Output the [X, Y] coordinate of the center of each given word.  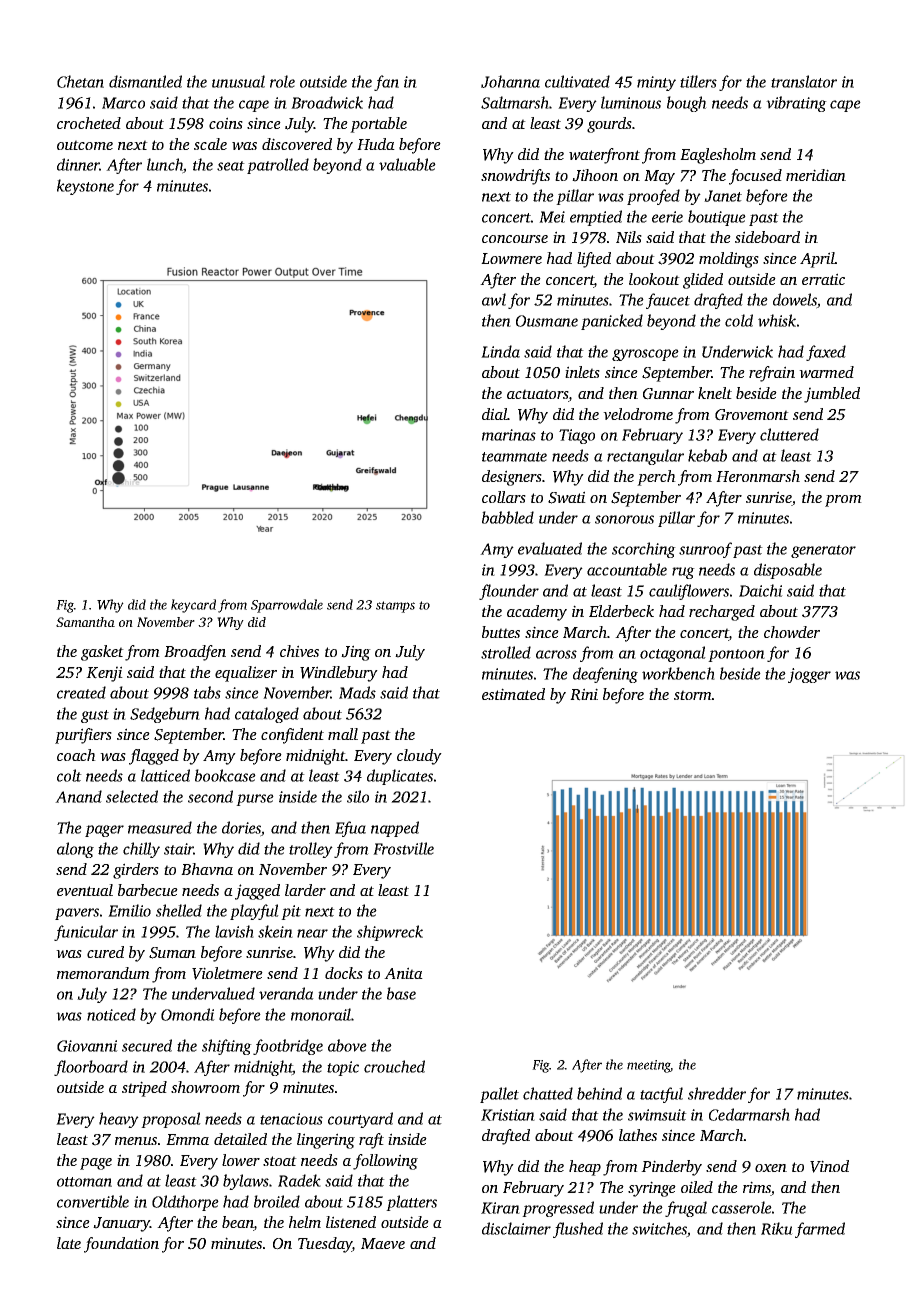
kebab [707, 455]
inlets [582, 372]
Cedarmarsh [749, 1114]
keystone [85, 187]
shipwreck [390, 933]
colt [69, 775]
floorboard [91, 1068]
